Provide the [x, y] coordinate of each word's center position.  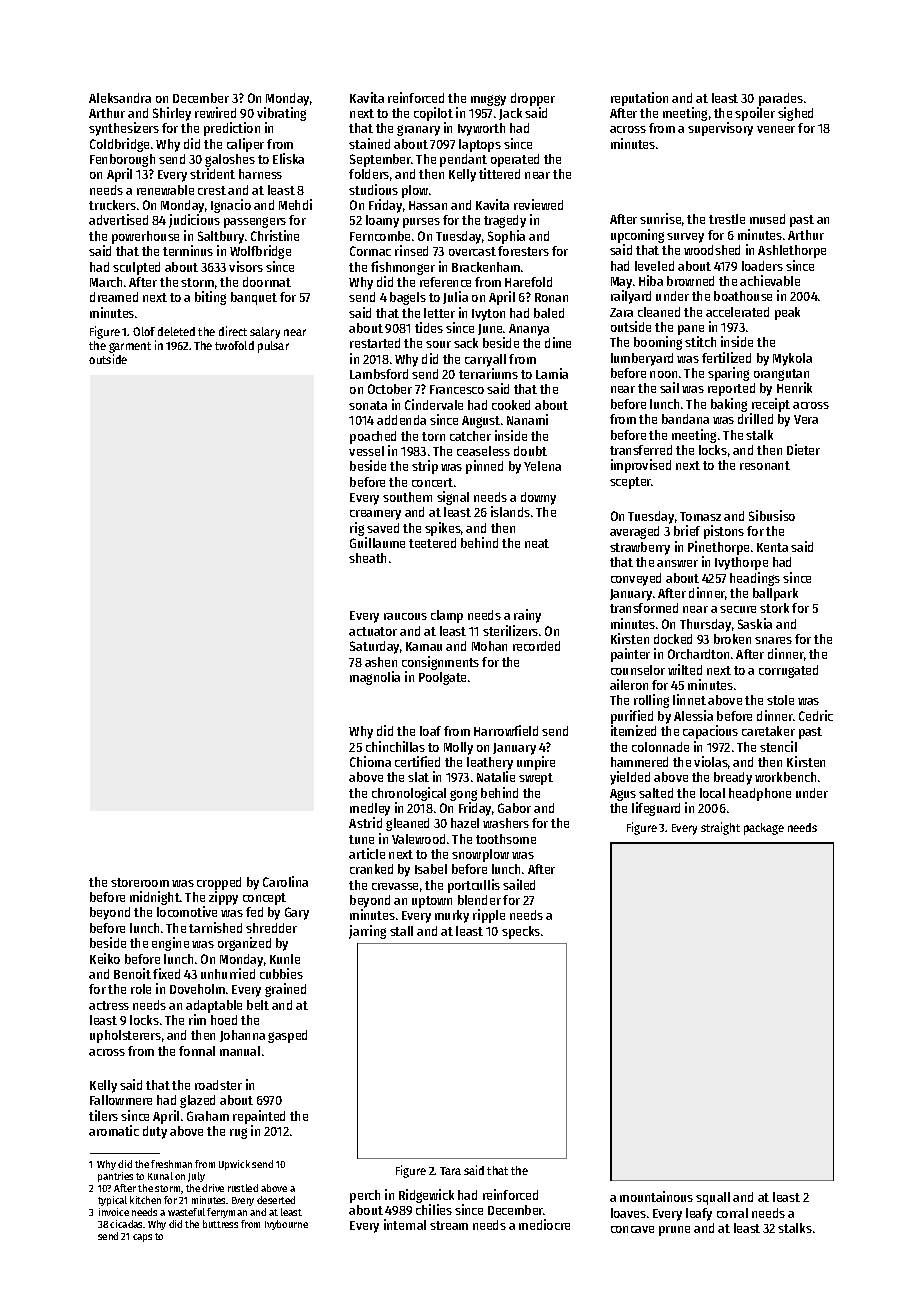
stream [449, 1225]
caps [142, 1238]
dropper [533, 99]
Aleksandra [120, 98]
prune [674, 1231]
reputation [639, 99]
